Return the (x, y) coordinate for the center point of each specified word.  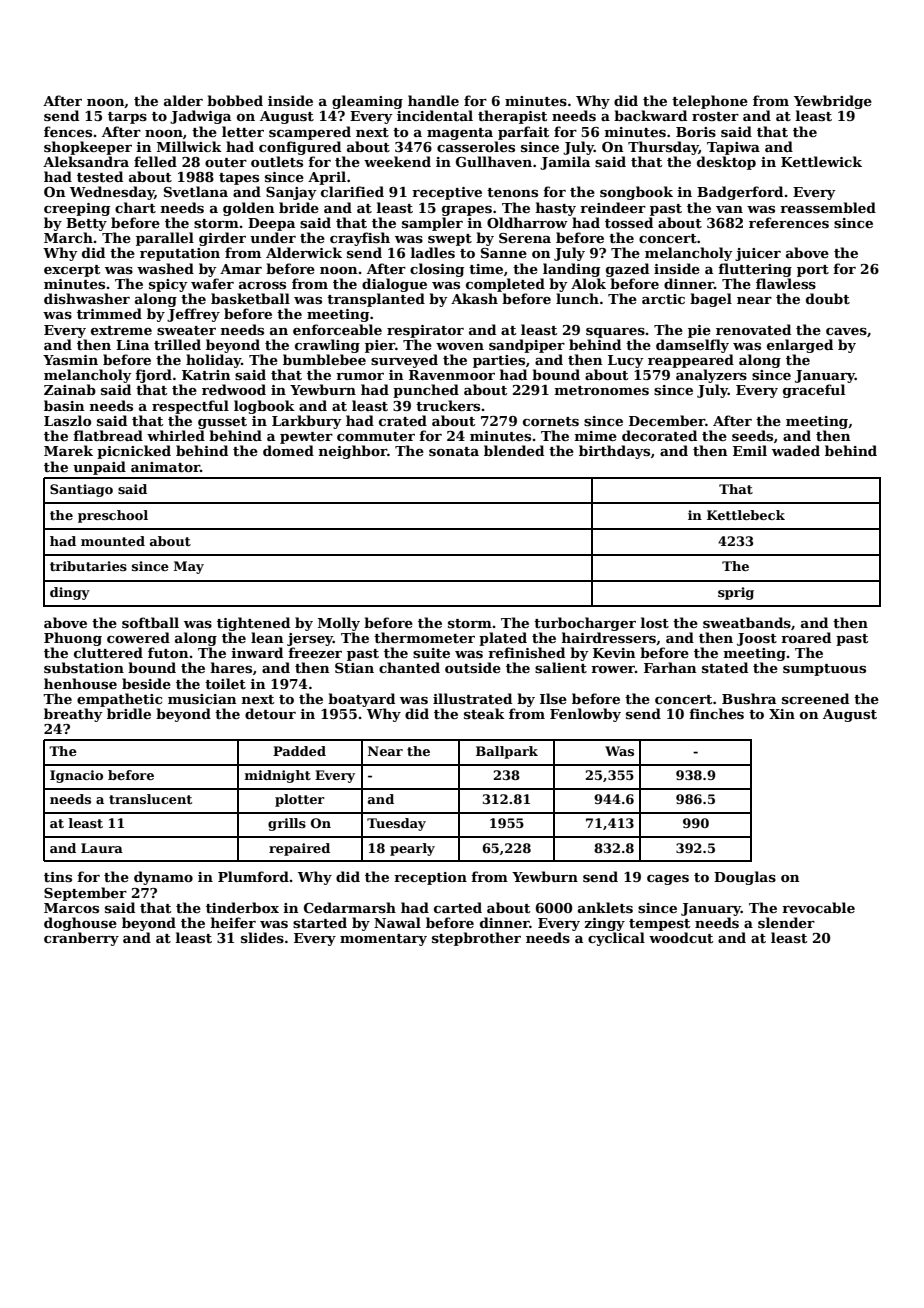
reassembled (828, 207)
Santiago (81, 490)
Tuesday (396, 824)
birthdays (614, 452)
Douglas (745, 878)
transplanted (376, 300)
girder (222, 239)
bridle (129, 713)
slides (262, 937)
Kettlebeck (746, 515)
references (789, 222)
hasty (556, 209)
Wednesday (112, 193)
